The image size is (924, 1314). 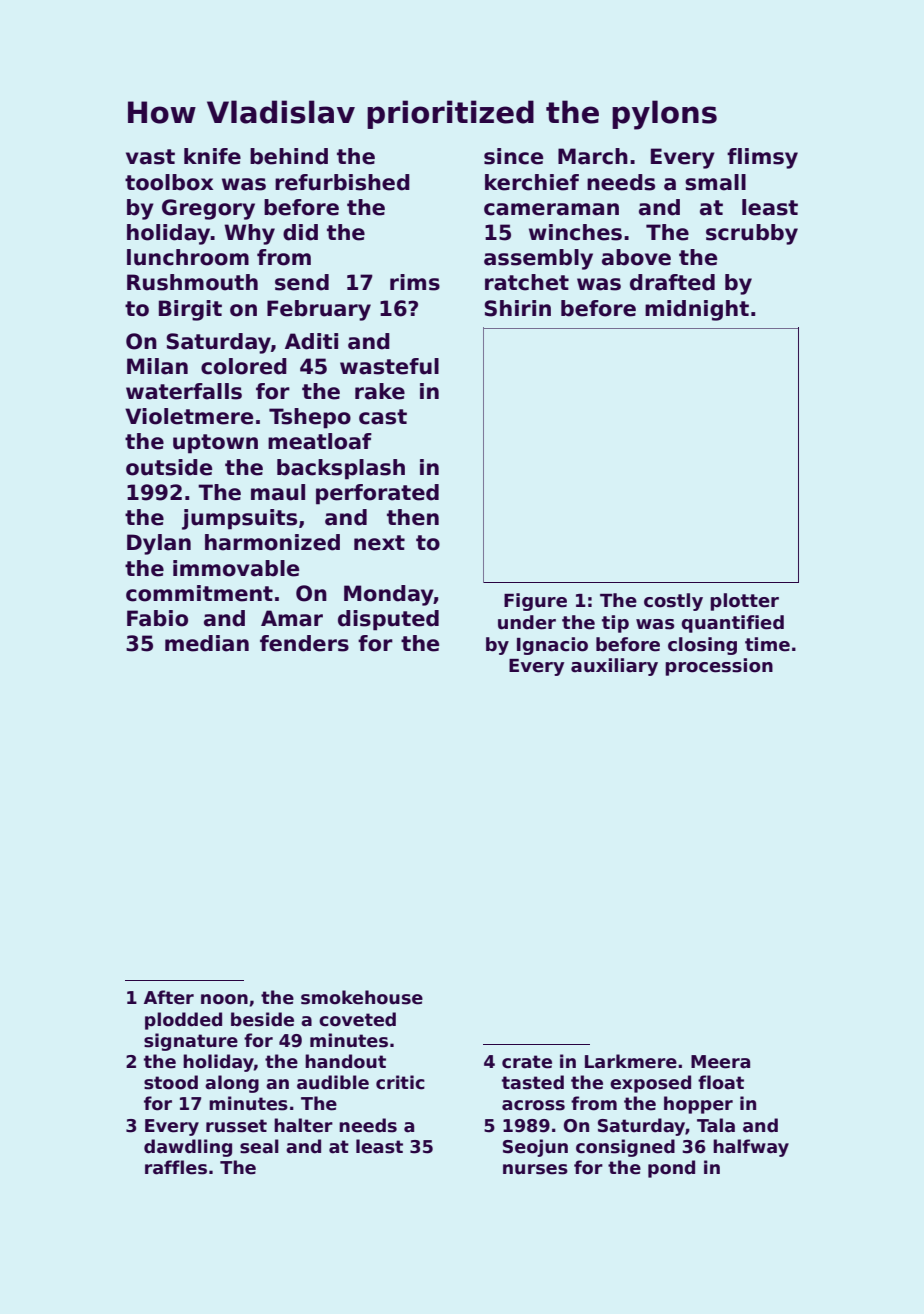 I want to click on auxiliary, so click(x=614, y=667).
